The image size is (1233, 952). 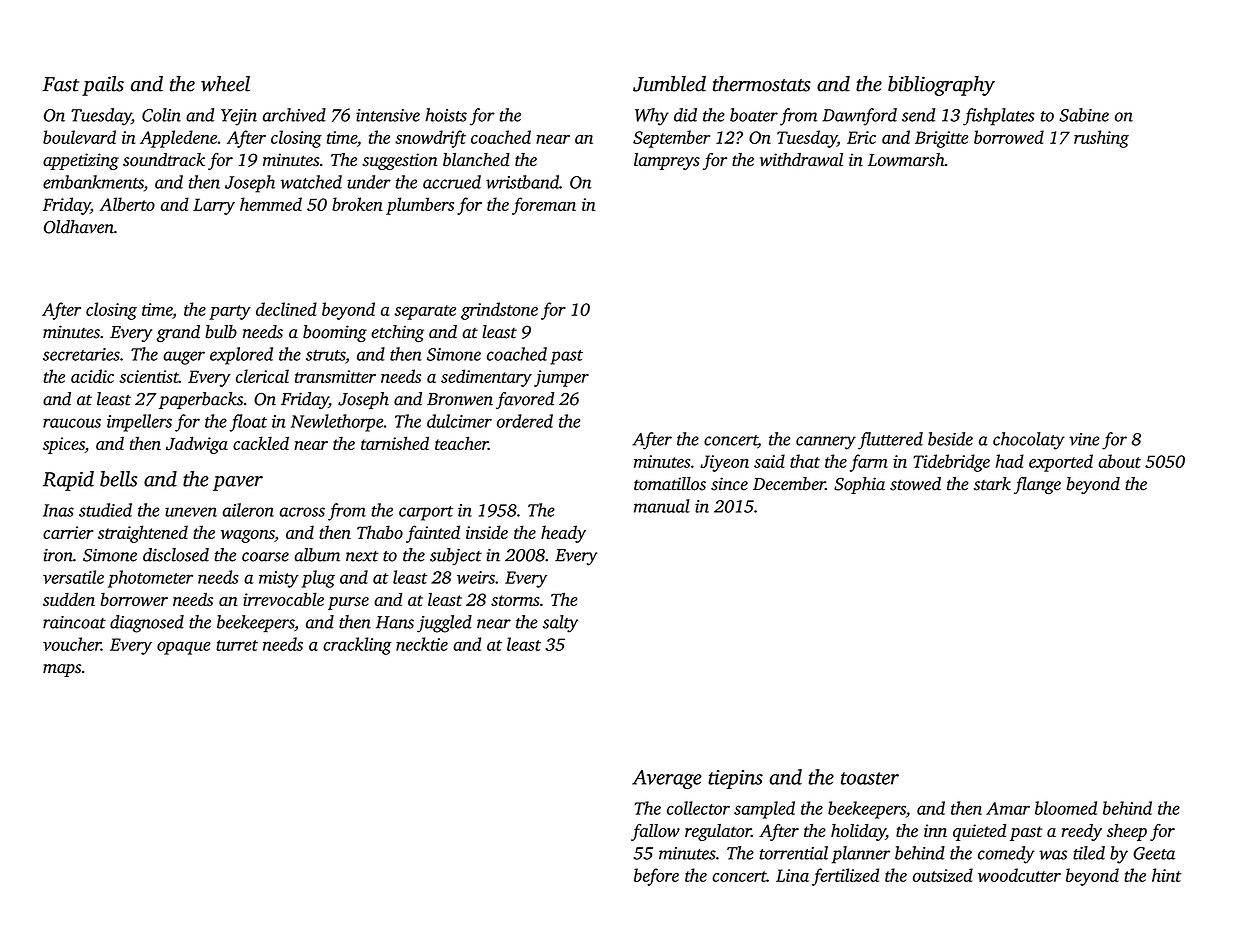 What do you see at coordinates (667, 779) in the document?
I see `Average` at bounding box center [667, 779].
